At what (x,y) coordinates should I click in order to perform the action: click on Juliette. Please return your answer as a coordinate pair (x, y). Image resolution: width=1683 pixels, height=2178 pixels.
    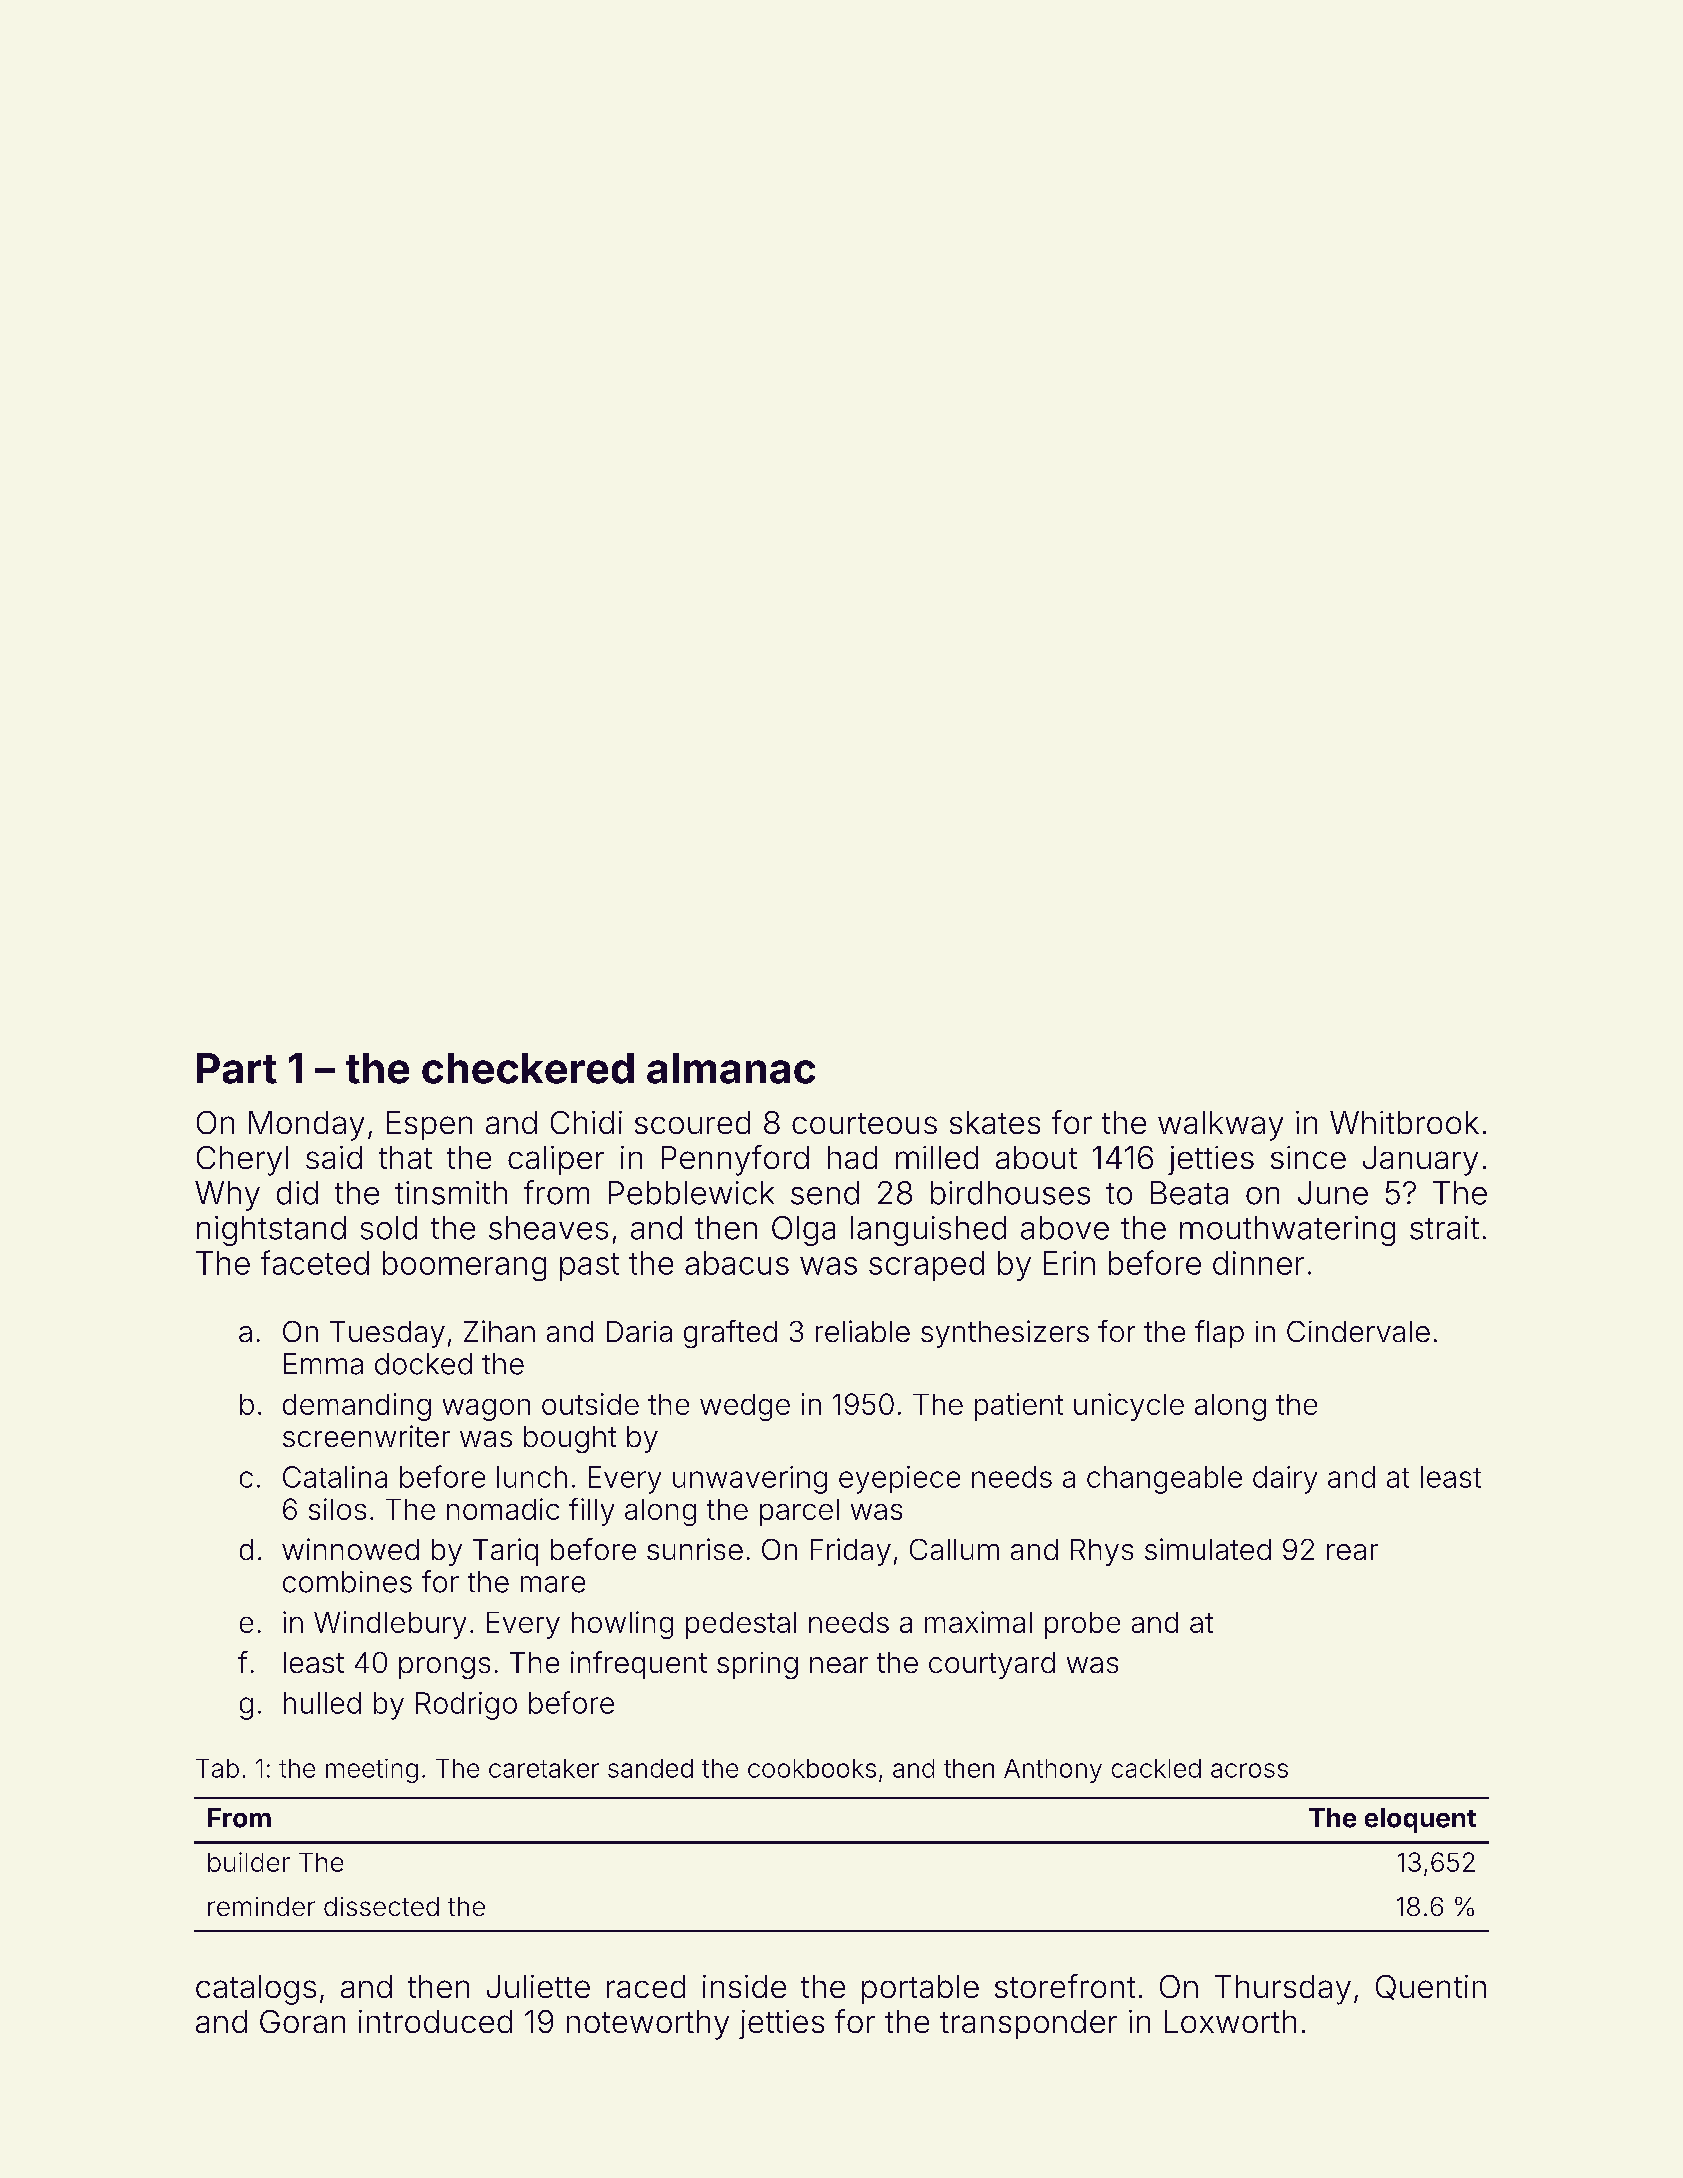
    Looking at the image, I should click on (538, 1986).
